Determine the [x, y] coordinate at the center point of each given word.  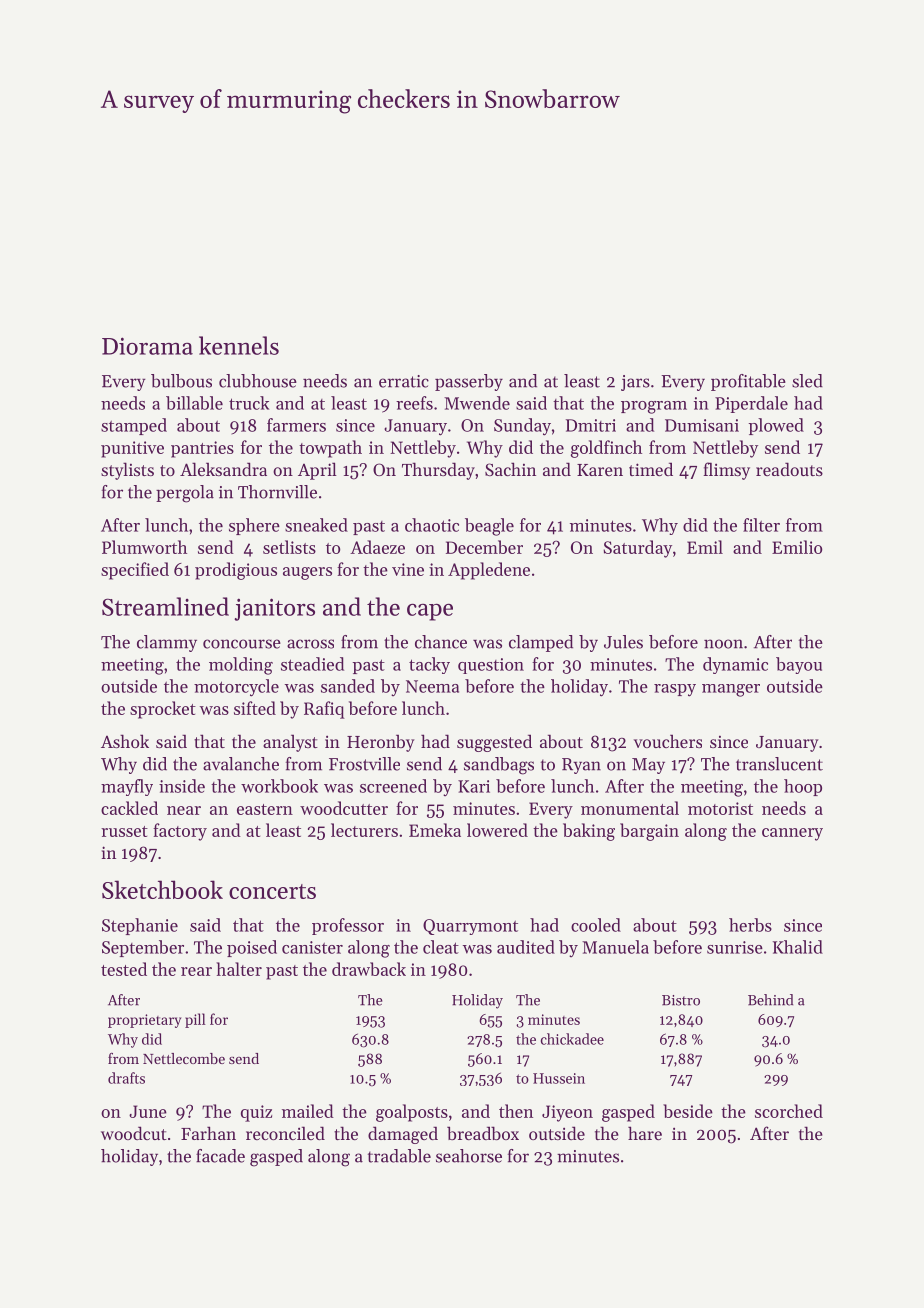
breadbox [483, 1133]
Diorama [147, 346]
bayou [799, 665]
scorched [789, 1111]
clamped [541, 643]
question [491, 666]
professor [348, 926]
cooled [596, 925]
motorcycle [236, 688]
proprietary [144, 1021]
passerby [469, 382]
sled [807, 381]
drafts [126, 1078]
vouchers [668, 741]
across [310, 644]
